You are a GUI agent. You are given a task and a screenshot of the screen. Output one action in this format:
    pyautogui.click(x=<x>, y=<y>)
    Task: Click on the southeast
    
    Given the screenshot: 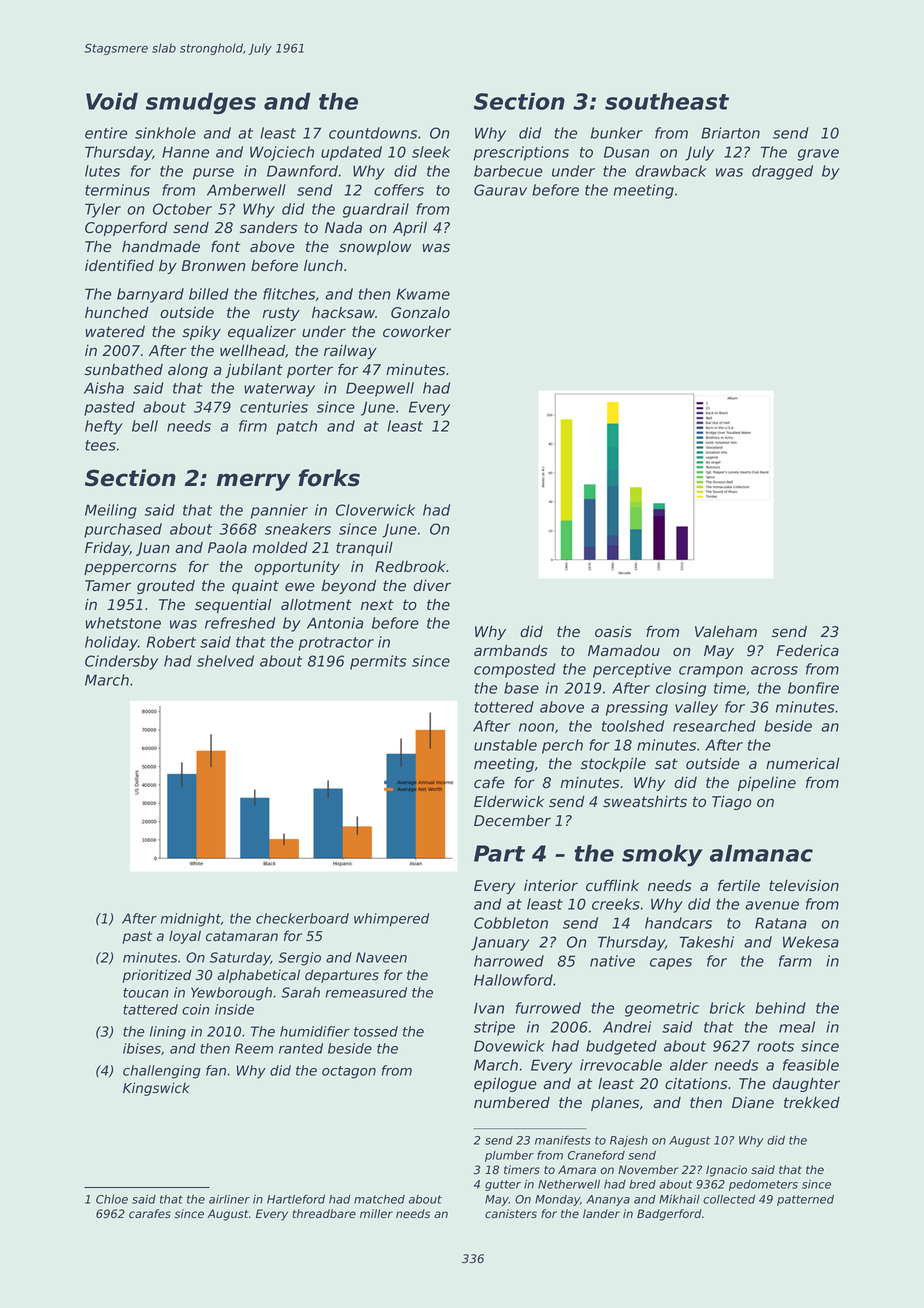 What is the action you would take?
    pyautogui.click(x=667, y=101)
